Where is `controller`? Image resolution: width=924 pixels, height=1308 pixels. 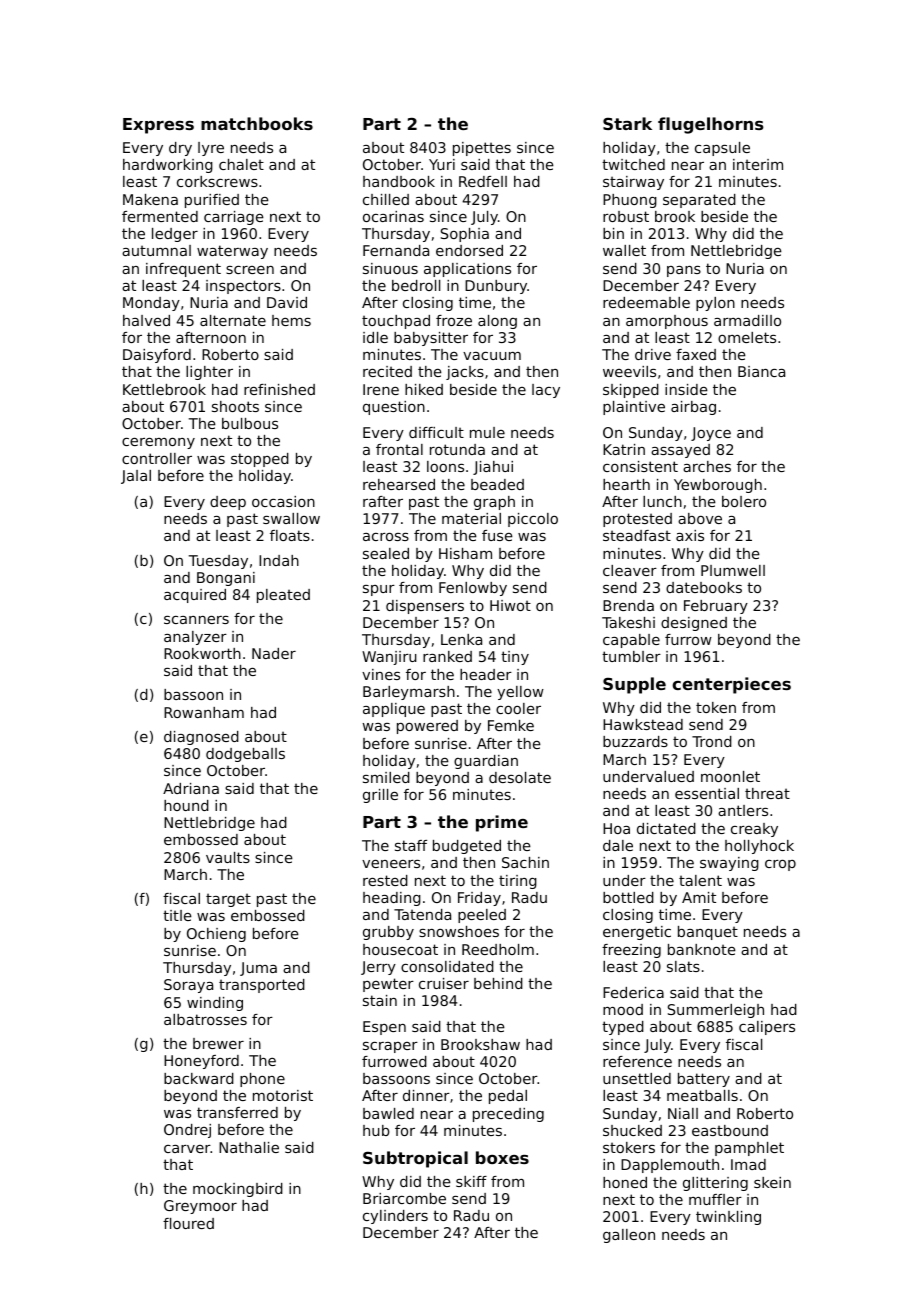
controller is located at coordinates (157, 458).
